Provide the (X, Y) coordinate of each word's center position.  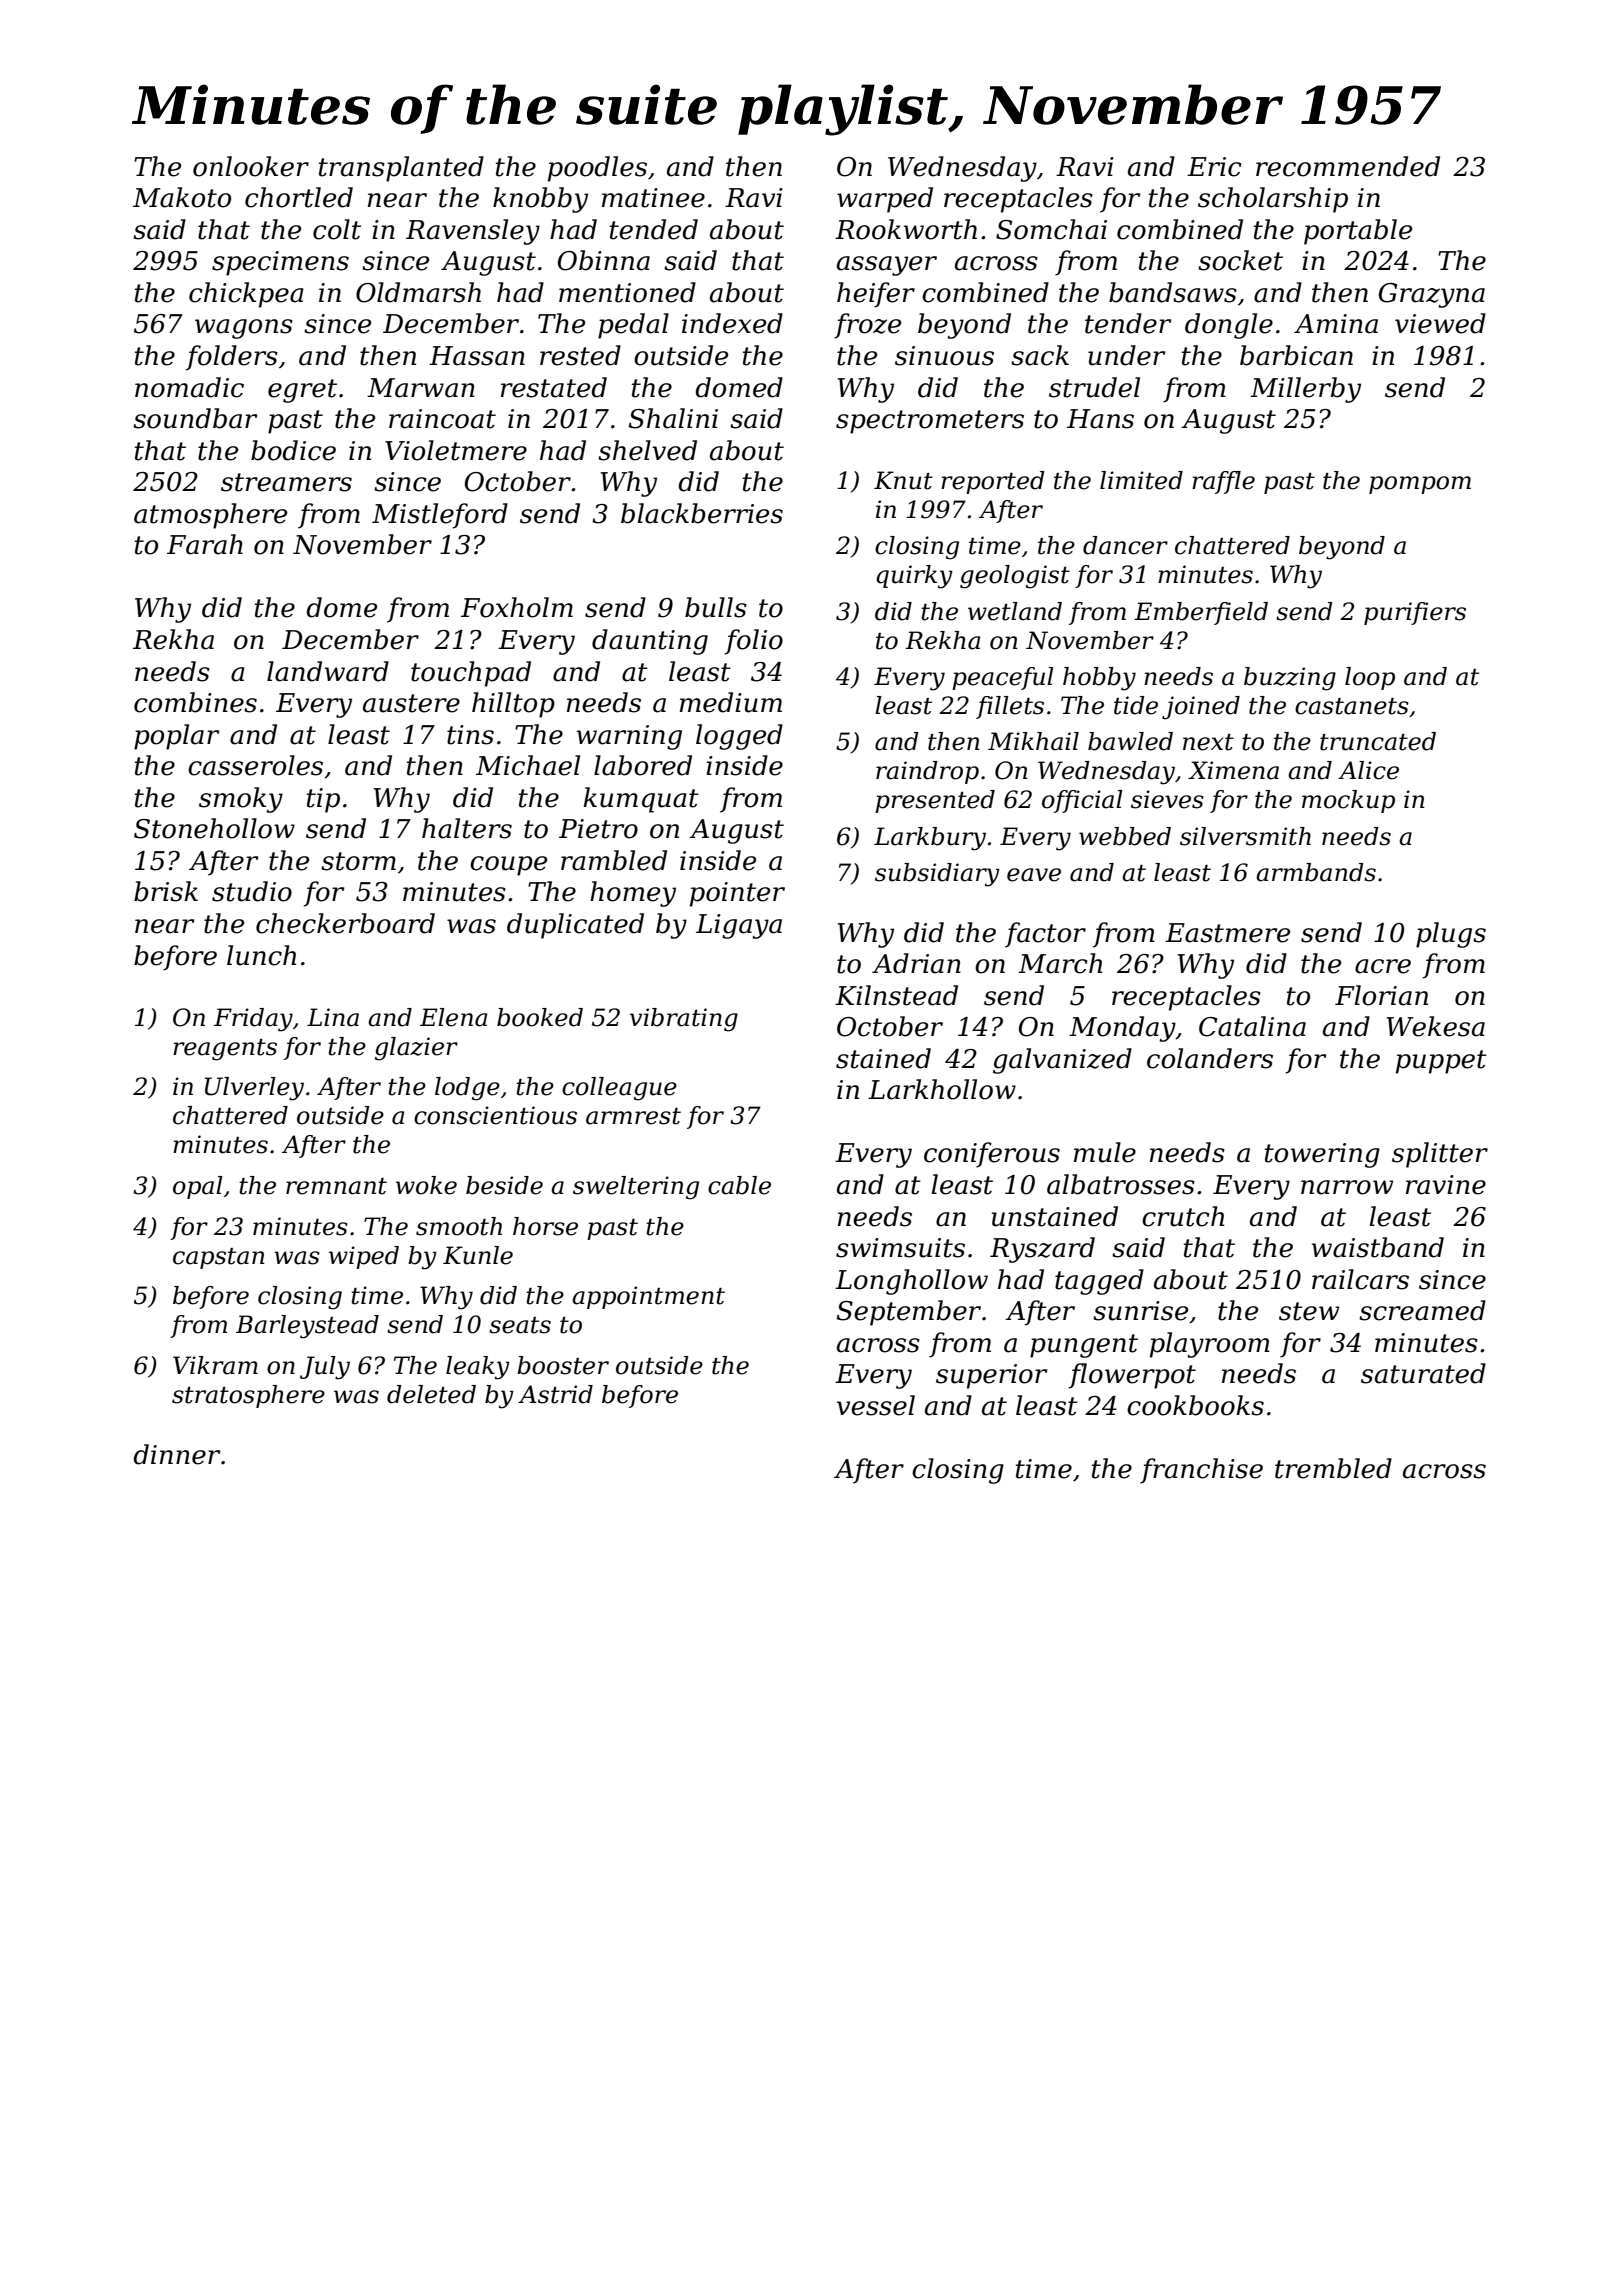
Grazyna (1432, 295)
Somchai (1051, 229)
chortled (299, 197)
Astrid (555, 1394)
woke (426, 1185)
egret (302, 391)
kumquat (641, 800)
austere (411, 703)
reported (993, 482)
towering (1322, 1155)
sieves (1167, 799)
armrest (633, 1116)
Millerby (1305, 390)
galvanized (1062, 1061)
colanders (1210, 1058)
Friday (253, 1020)
